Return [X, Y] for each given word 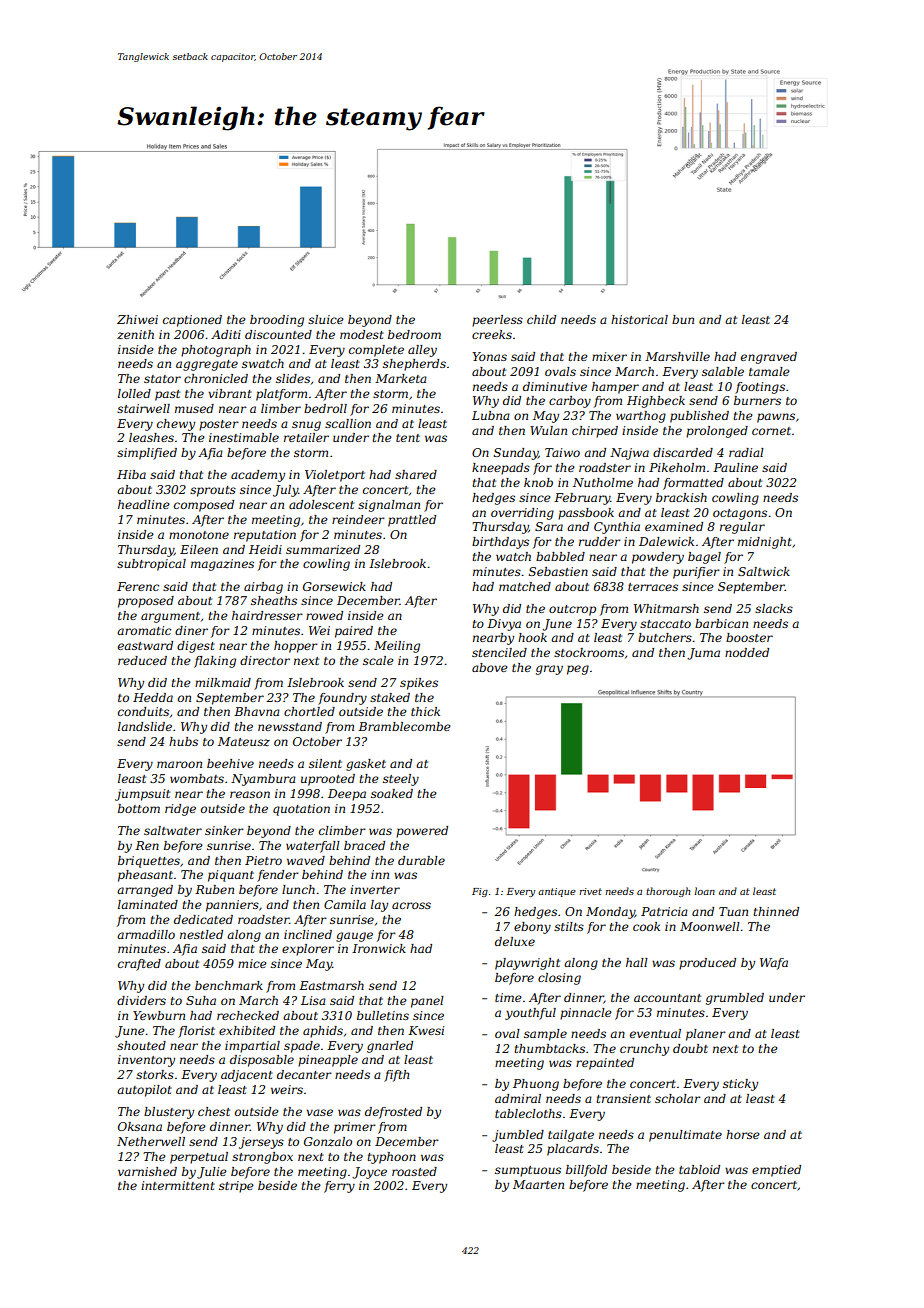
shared [416, 474]
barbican [721, 623]
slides [293, 378]
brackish [681, 497]
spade [302, 1047]
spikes [419, 684]
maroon [179, 764]
